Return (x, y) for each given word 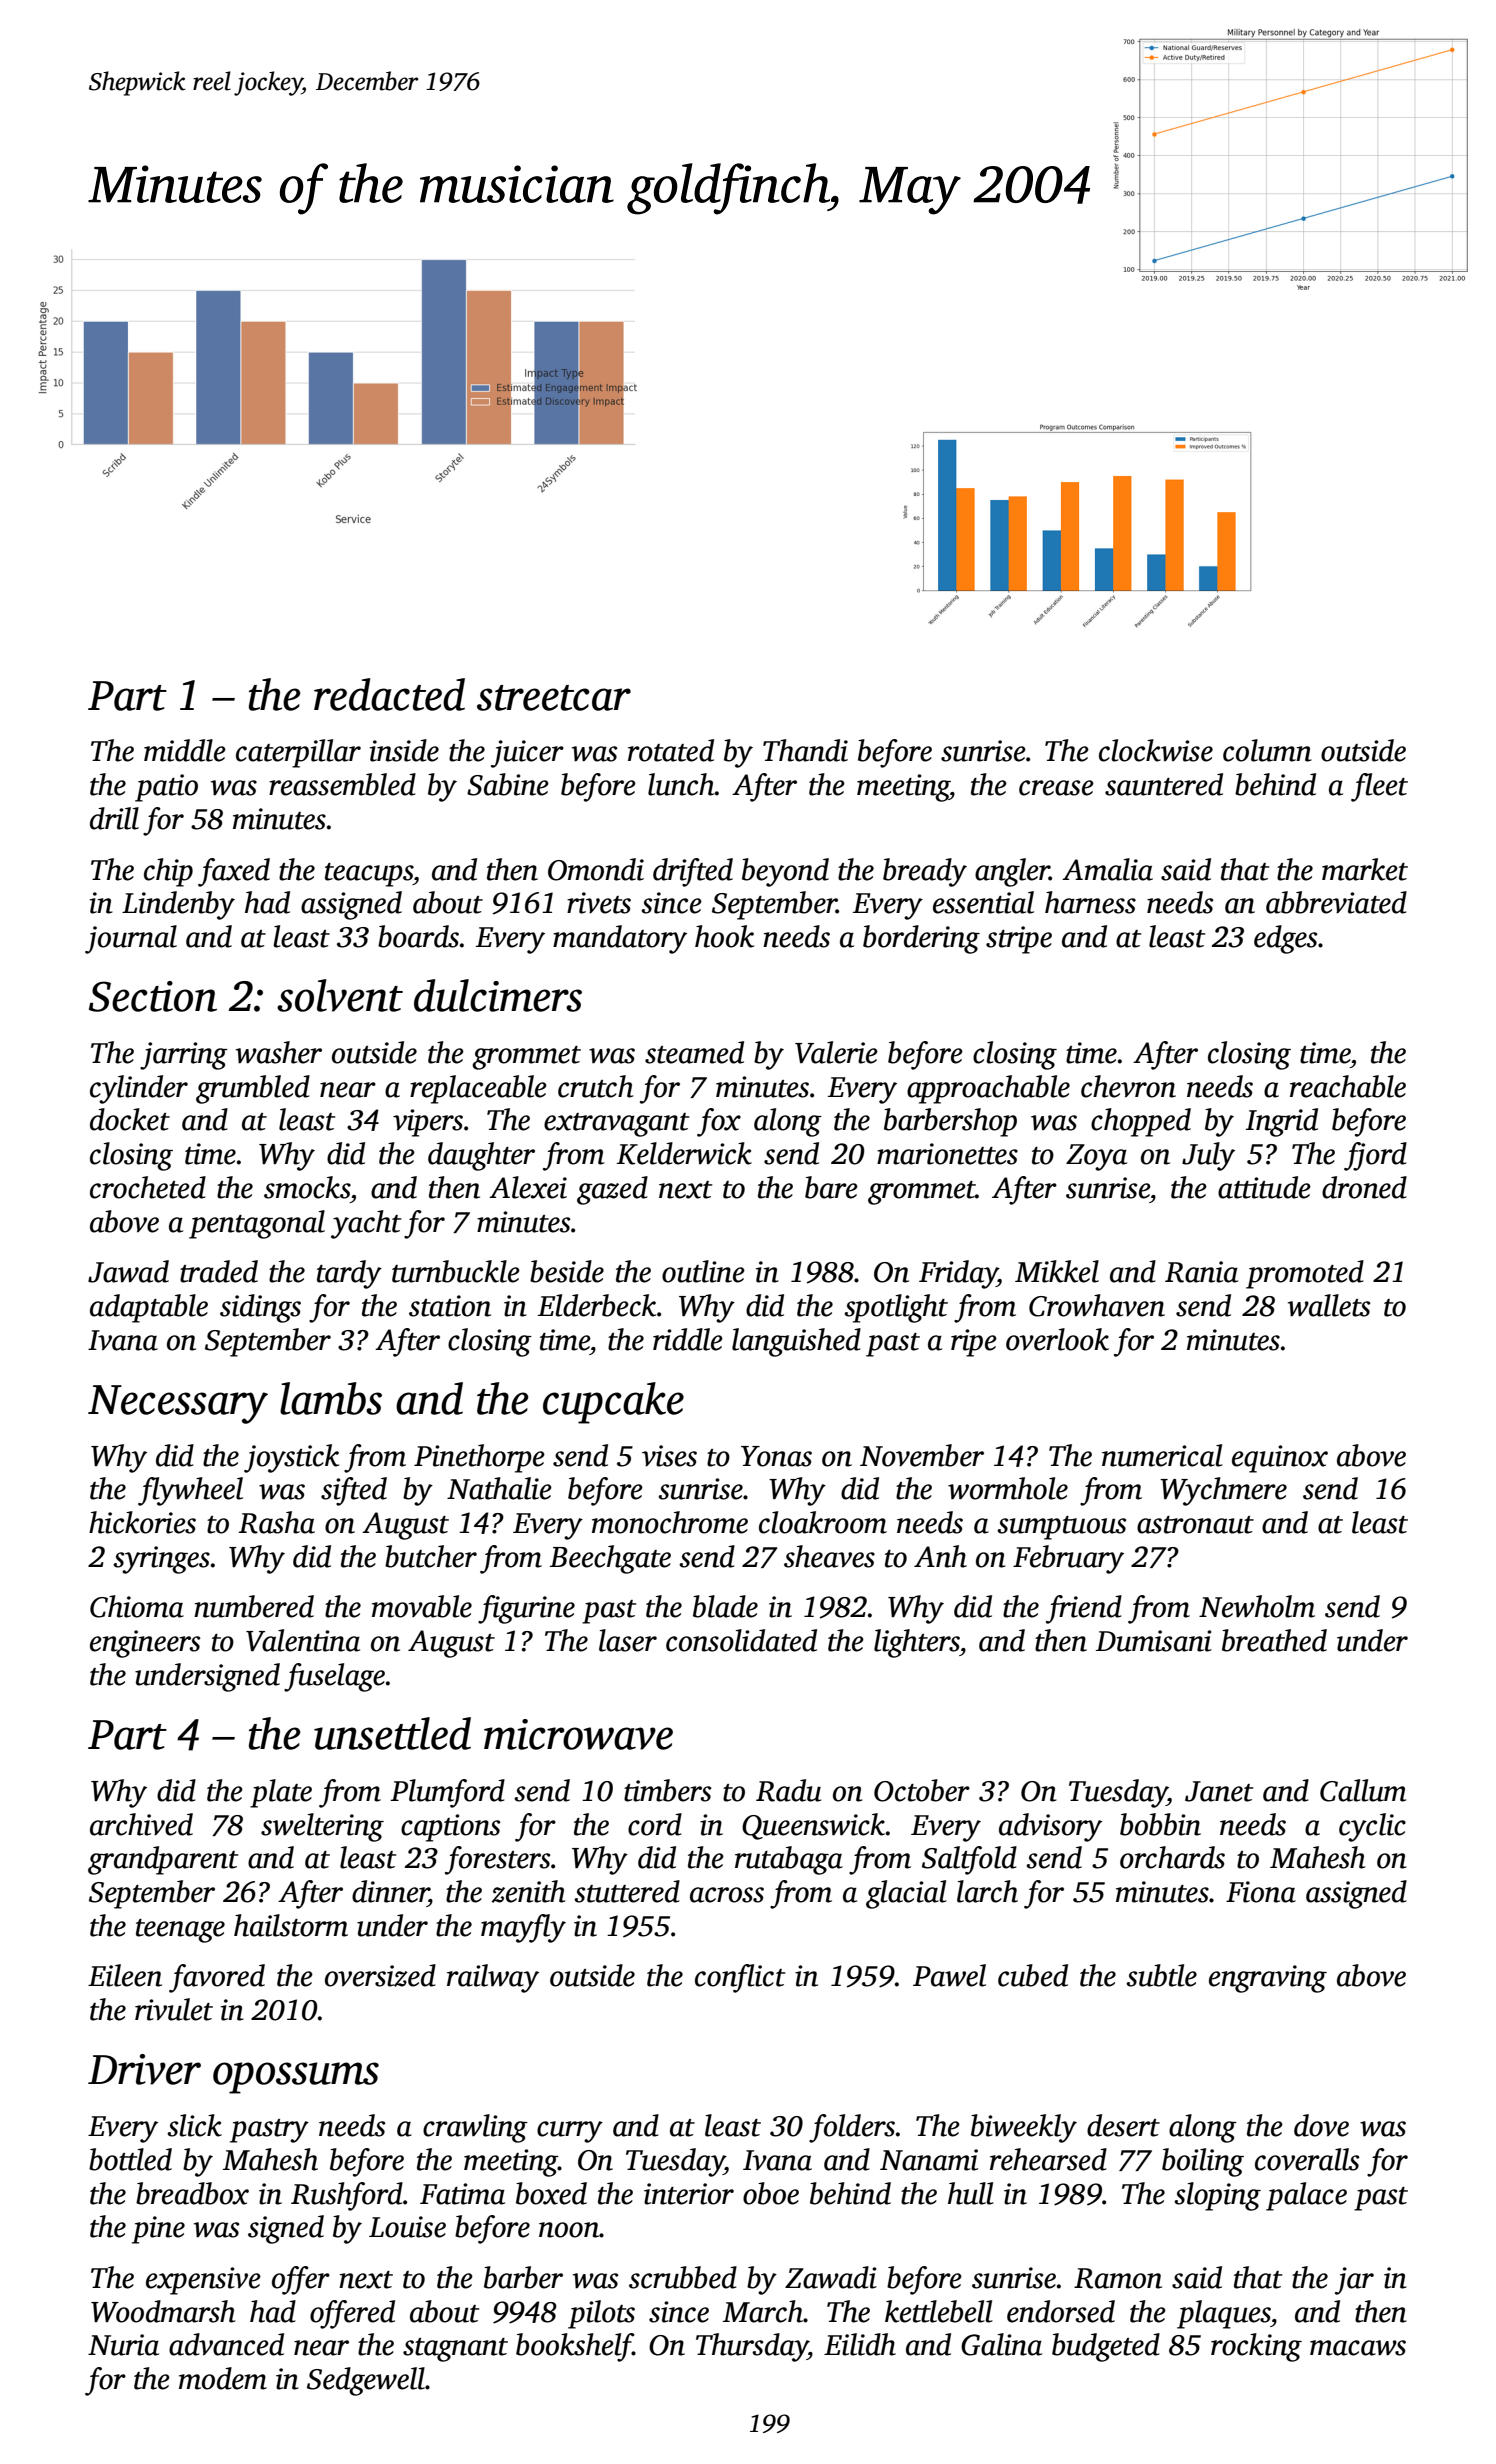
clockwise (1156, 750)
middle (185, 750)
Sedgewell (366, 2381)
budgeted (1106, 2347)
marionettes (947, 1154)
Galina (1001, 2344)
